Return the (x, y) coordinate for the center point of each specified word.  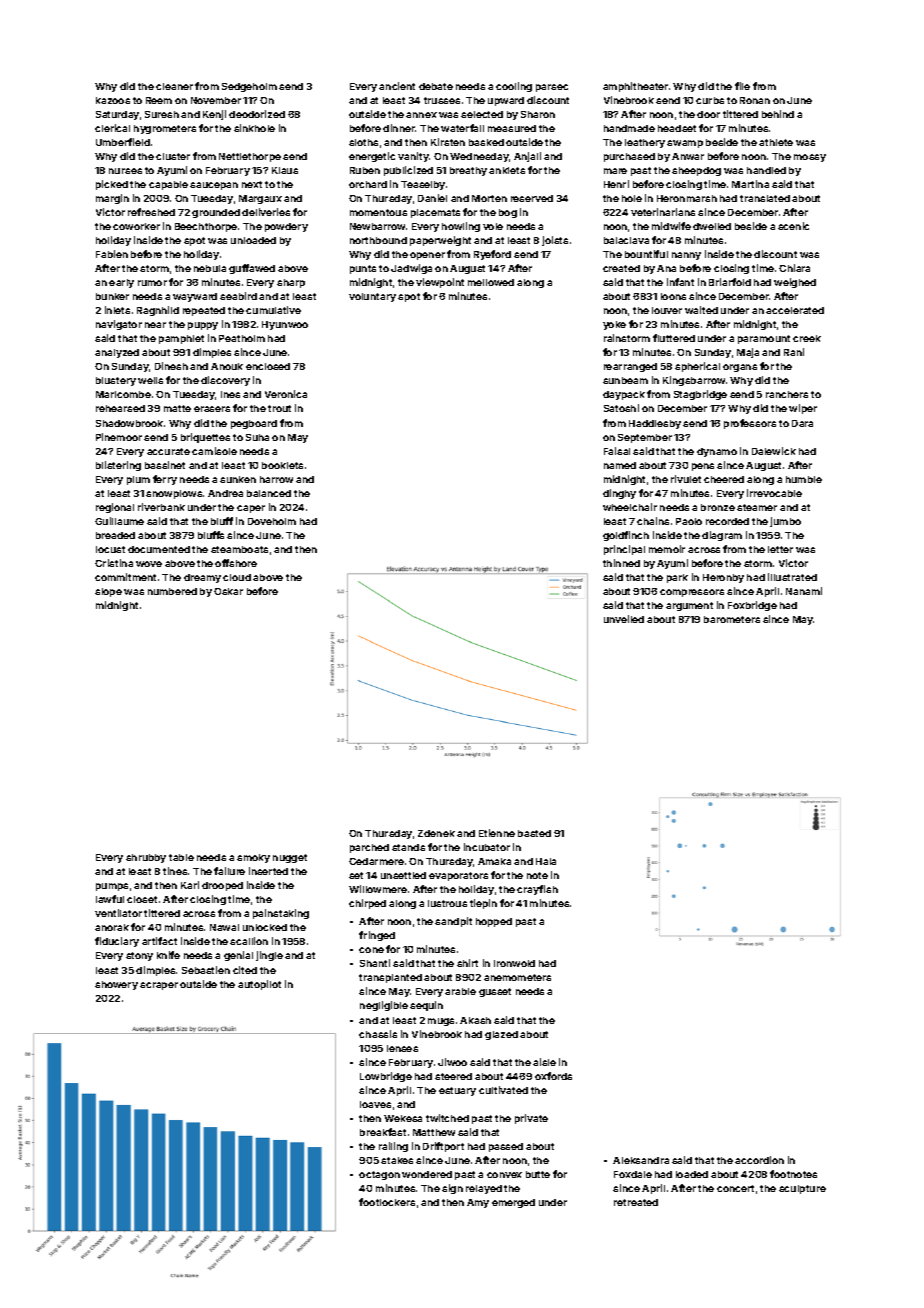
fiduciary (117, 942)
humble (804, 479)
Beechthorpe (206, 227)
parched (369, 848)
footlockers (387, 1202)
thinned (621, 563)
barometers (732, 619)
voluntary (372, 297)
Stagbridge (700, 395)
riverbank (161, 507)
